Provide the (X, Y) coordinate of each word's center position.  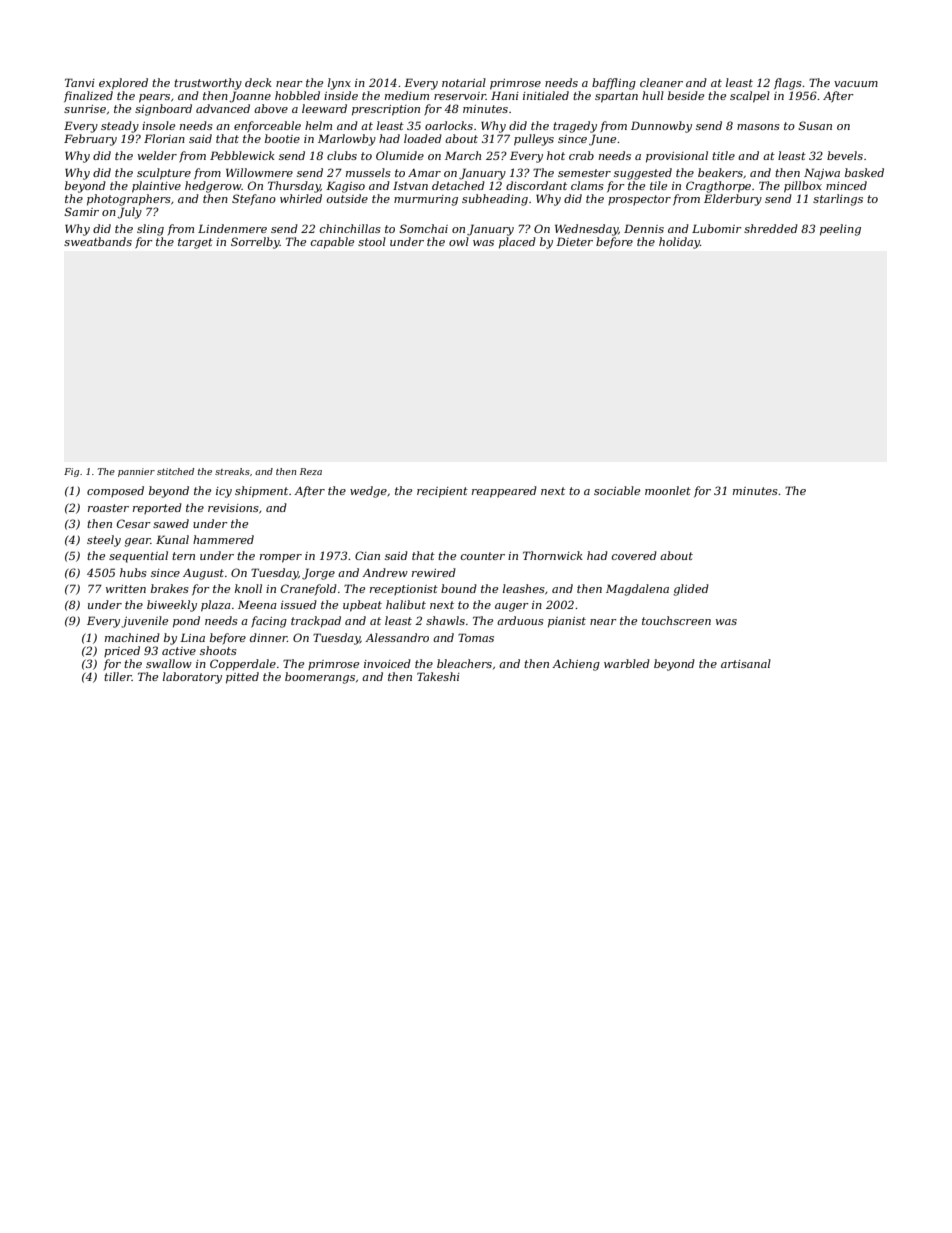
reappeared (504, 492)
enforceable (267, 127)
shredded (771, 228)
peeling (840, 230)
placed (517, 243)
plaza (216, 606)
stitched (175, 471)
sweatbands (98, 241)
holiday (679, 243)
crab (581, 155)
